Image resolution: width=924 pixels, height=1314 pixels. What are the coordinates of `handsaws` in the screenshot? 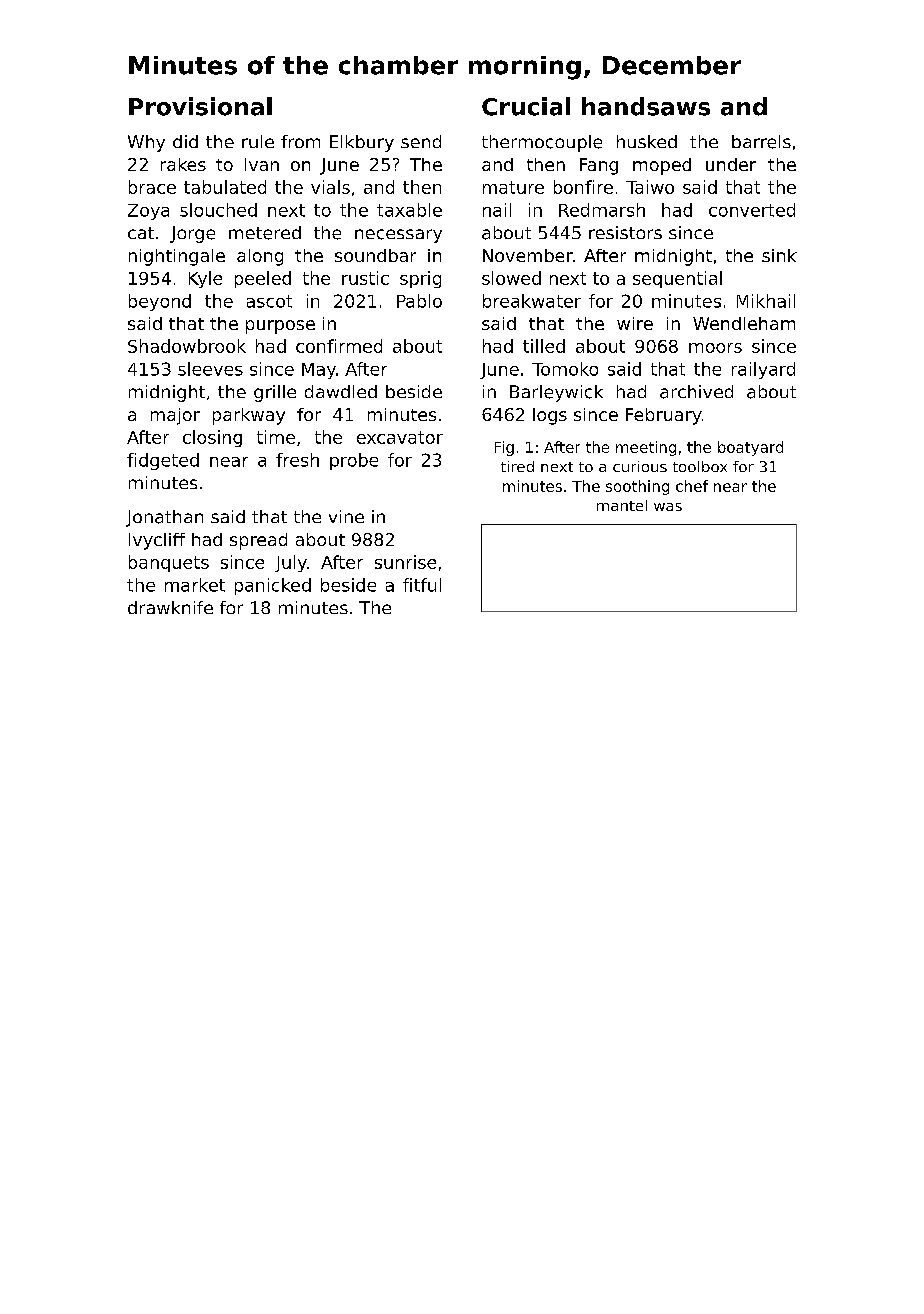 It's located at (646, 106).
